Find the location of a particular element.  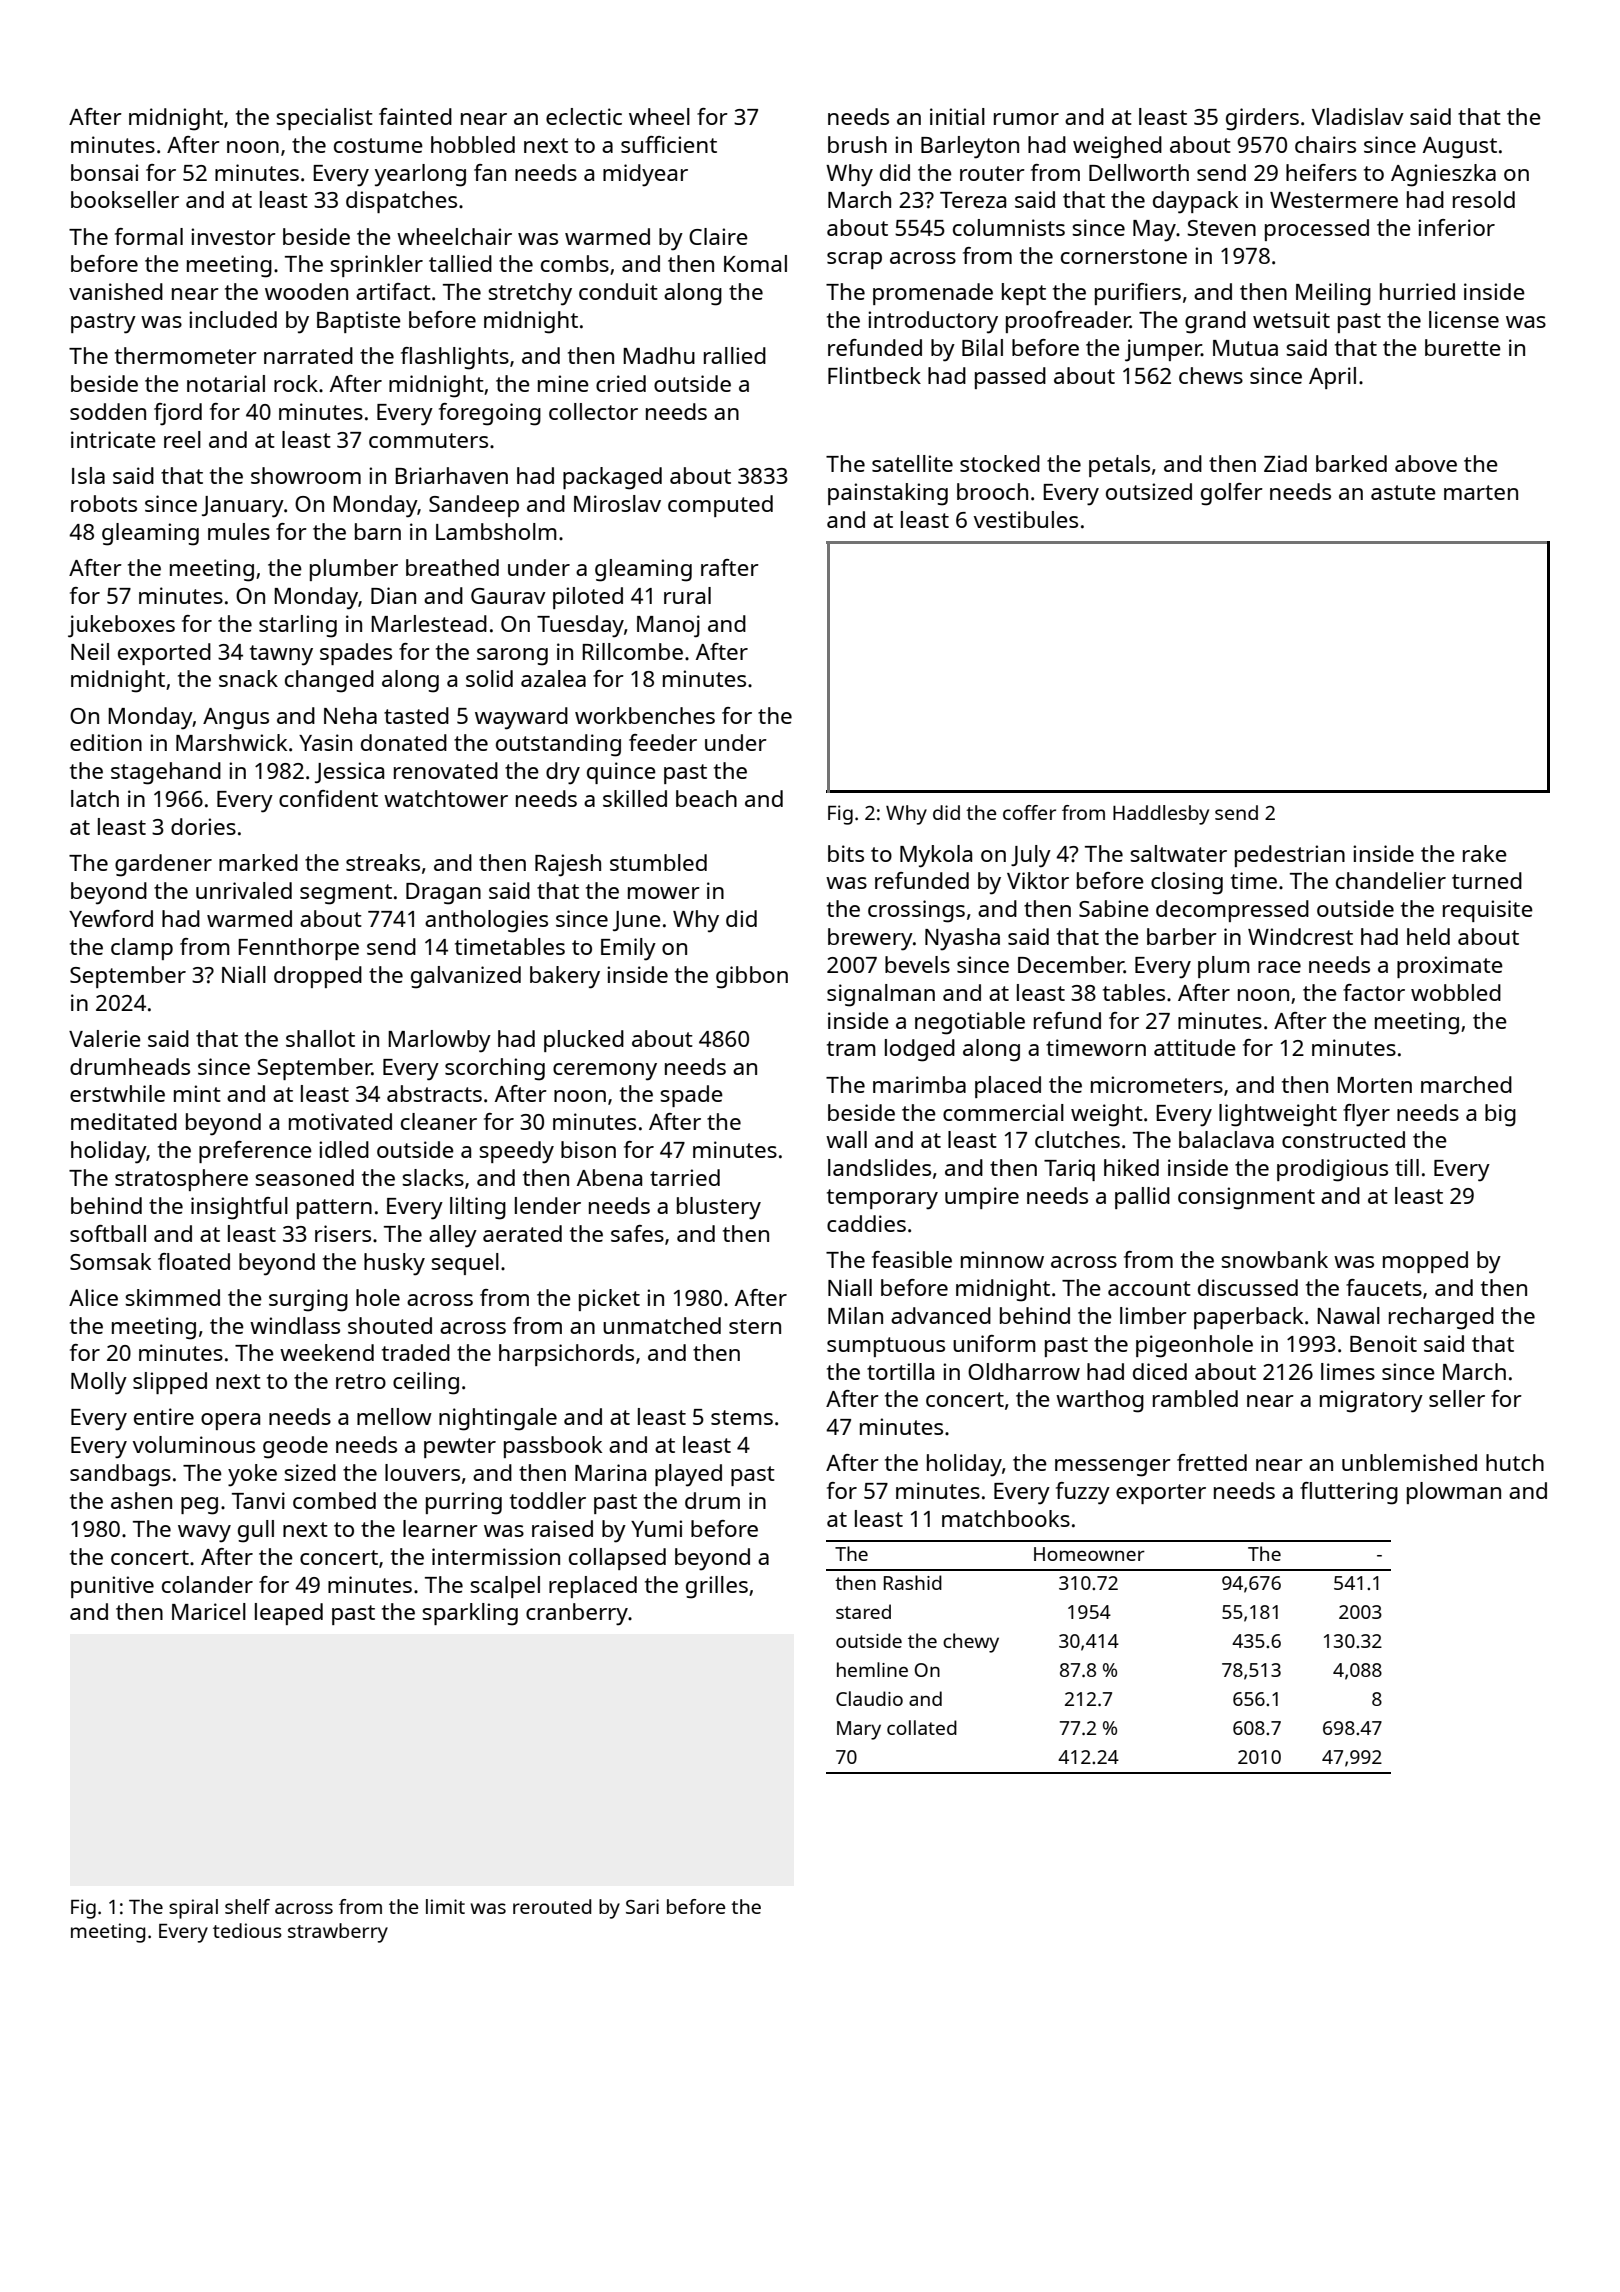

artifact is located at coordinates (393, 291).
